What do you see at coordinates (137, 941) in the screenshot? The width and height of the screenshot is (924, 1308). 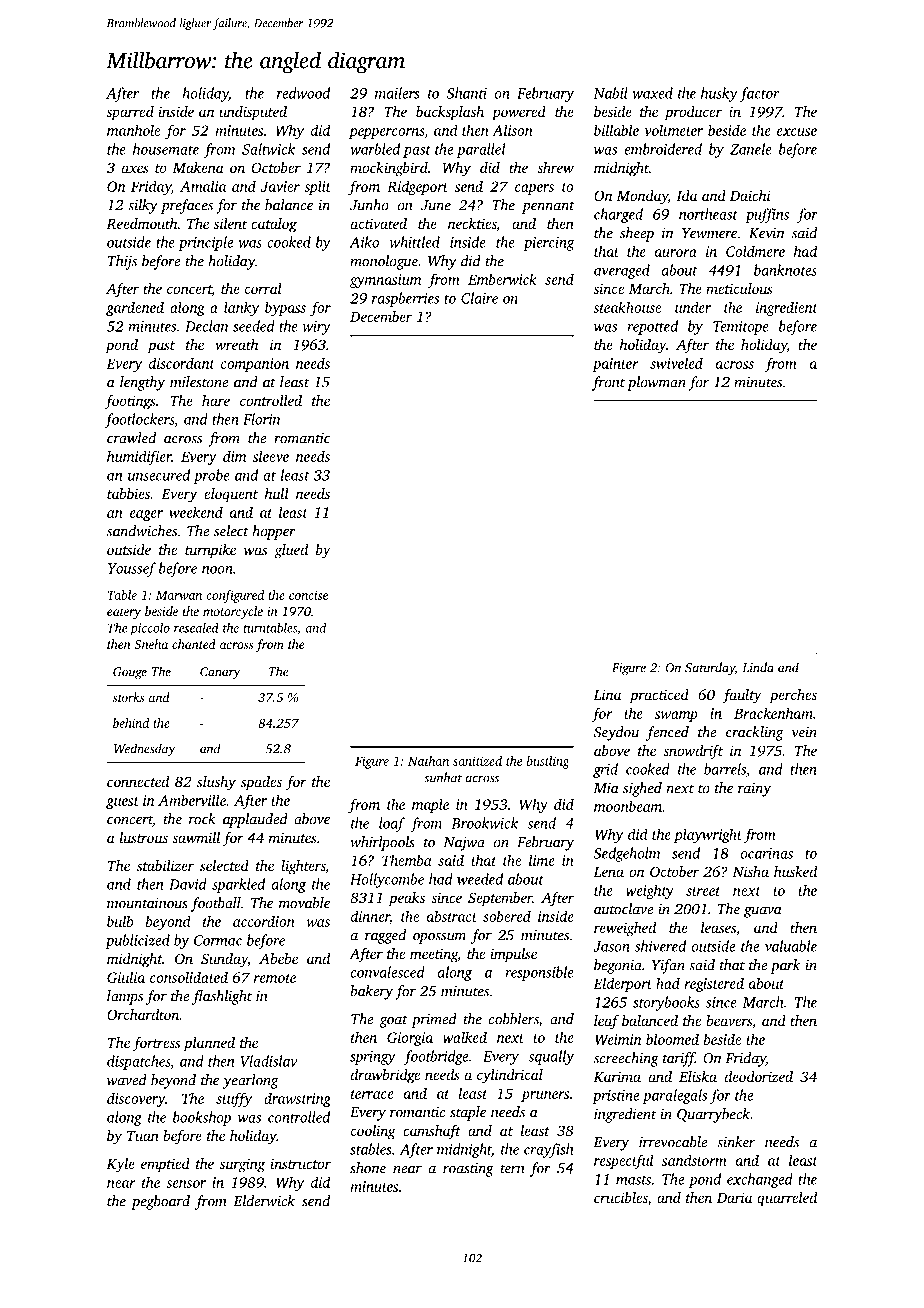 I see `publicized` at bounding box center [137, 941].
